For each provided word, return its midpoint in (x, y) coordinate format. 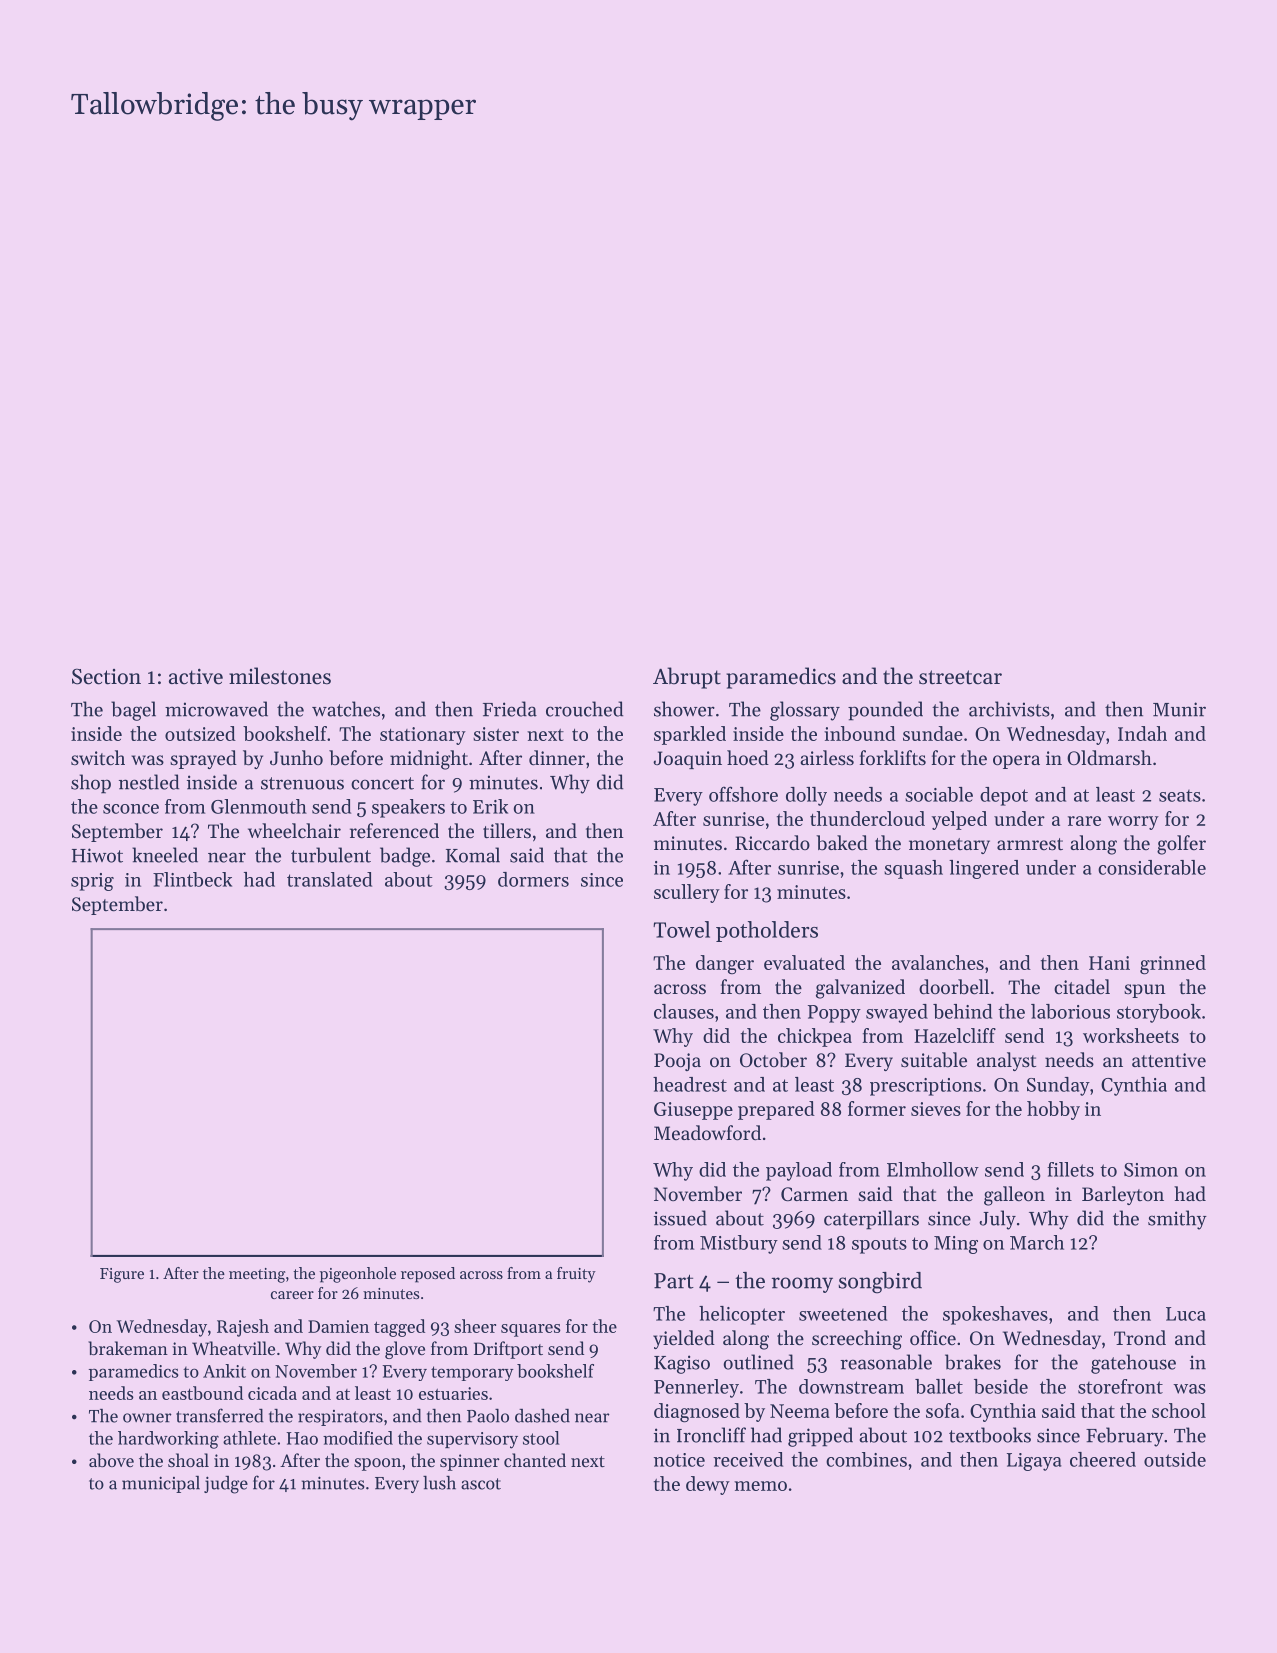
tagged (399, 1328)
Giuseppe (693, 1111)
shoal (188, 1460)
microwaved (216, 709)
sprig (92, 882)
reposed (428, 1275)
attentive (1169, 1060)
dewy (708, 1485)
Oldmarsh (1109, 757)
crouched (584, 709)
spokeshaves (995, 1315)
